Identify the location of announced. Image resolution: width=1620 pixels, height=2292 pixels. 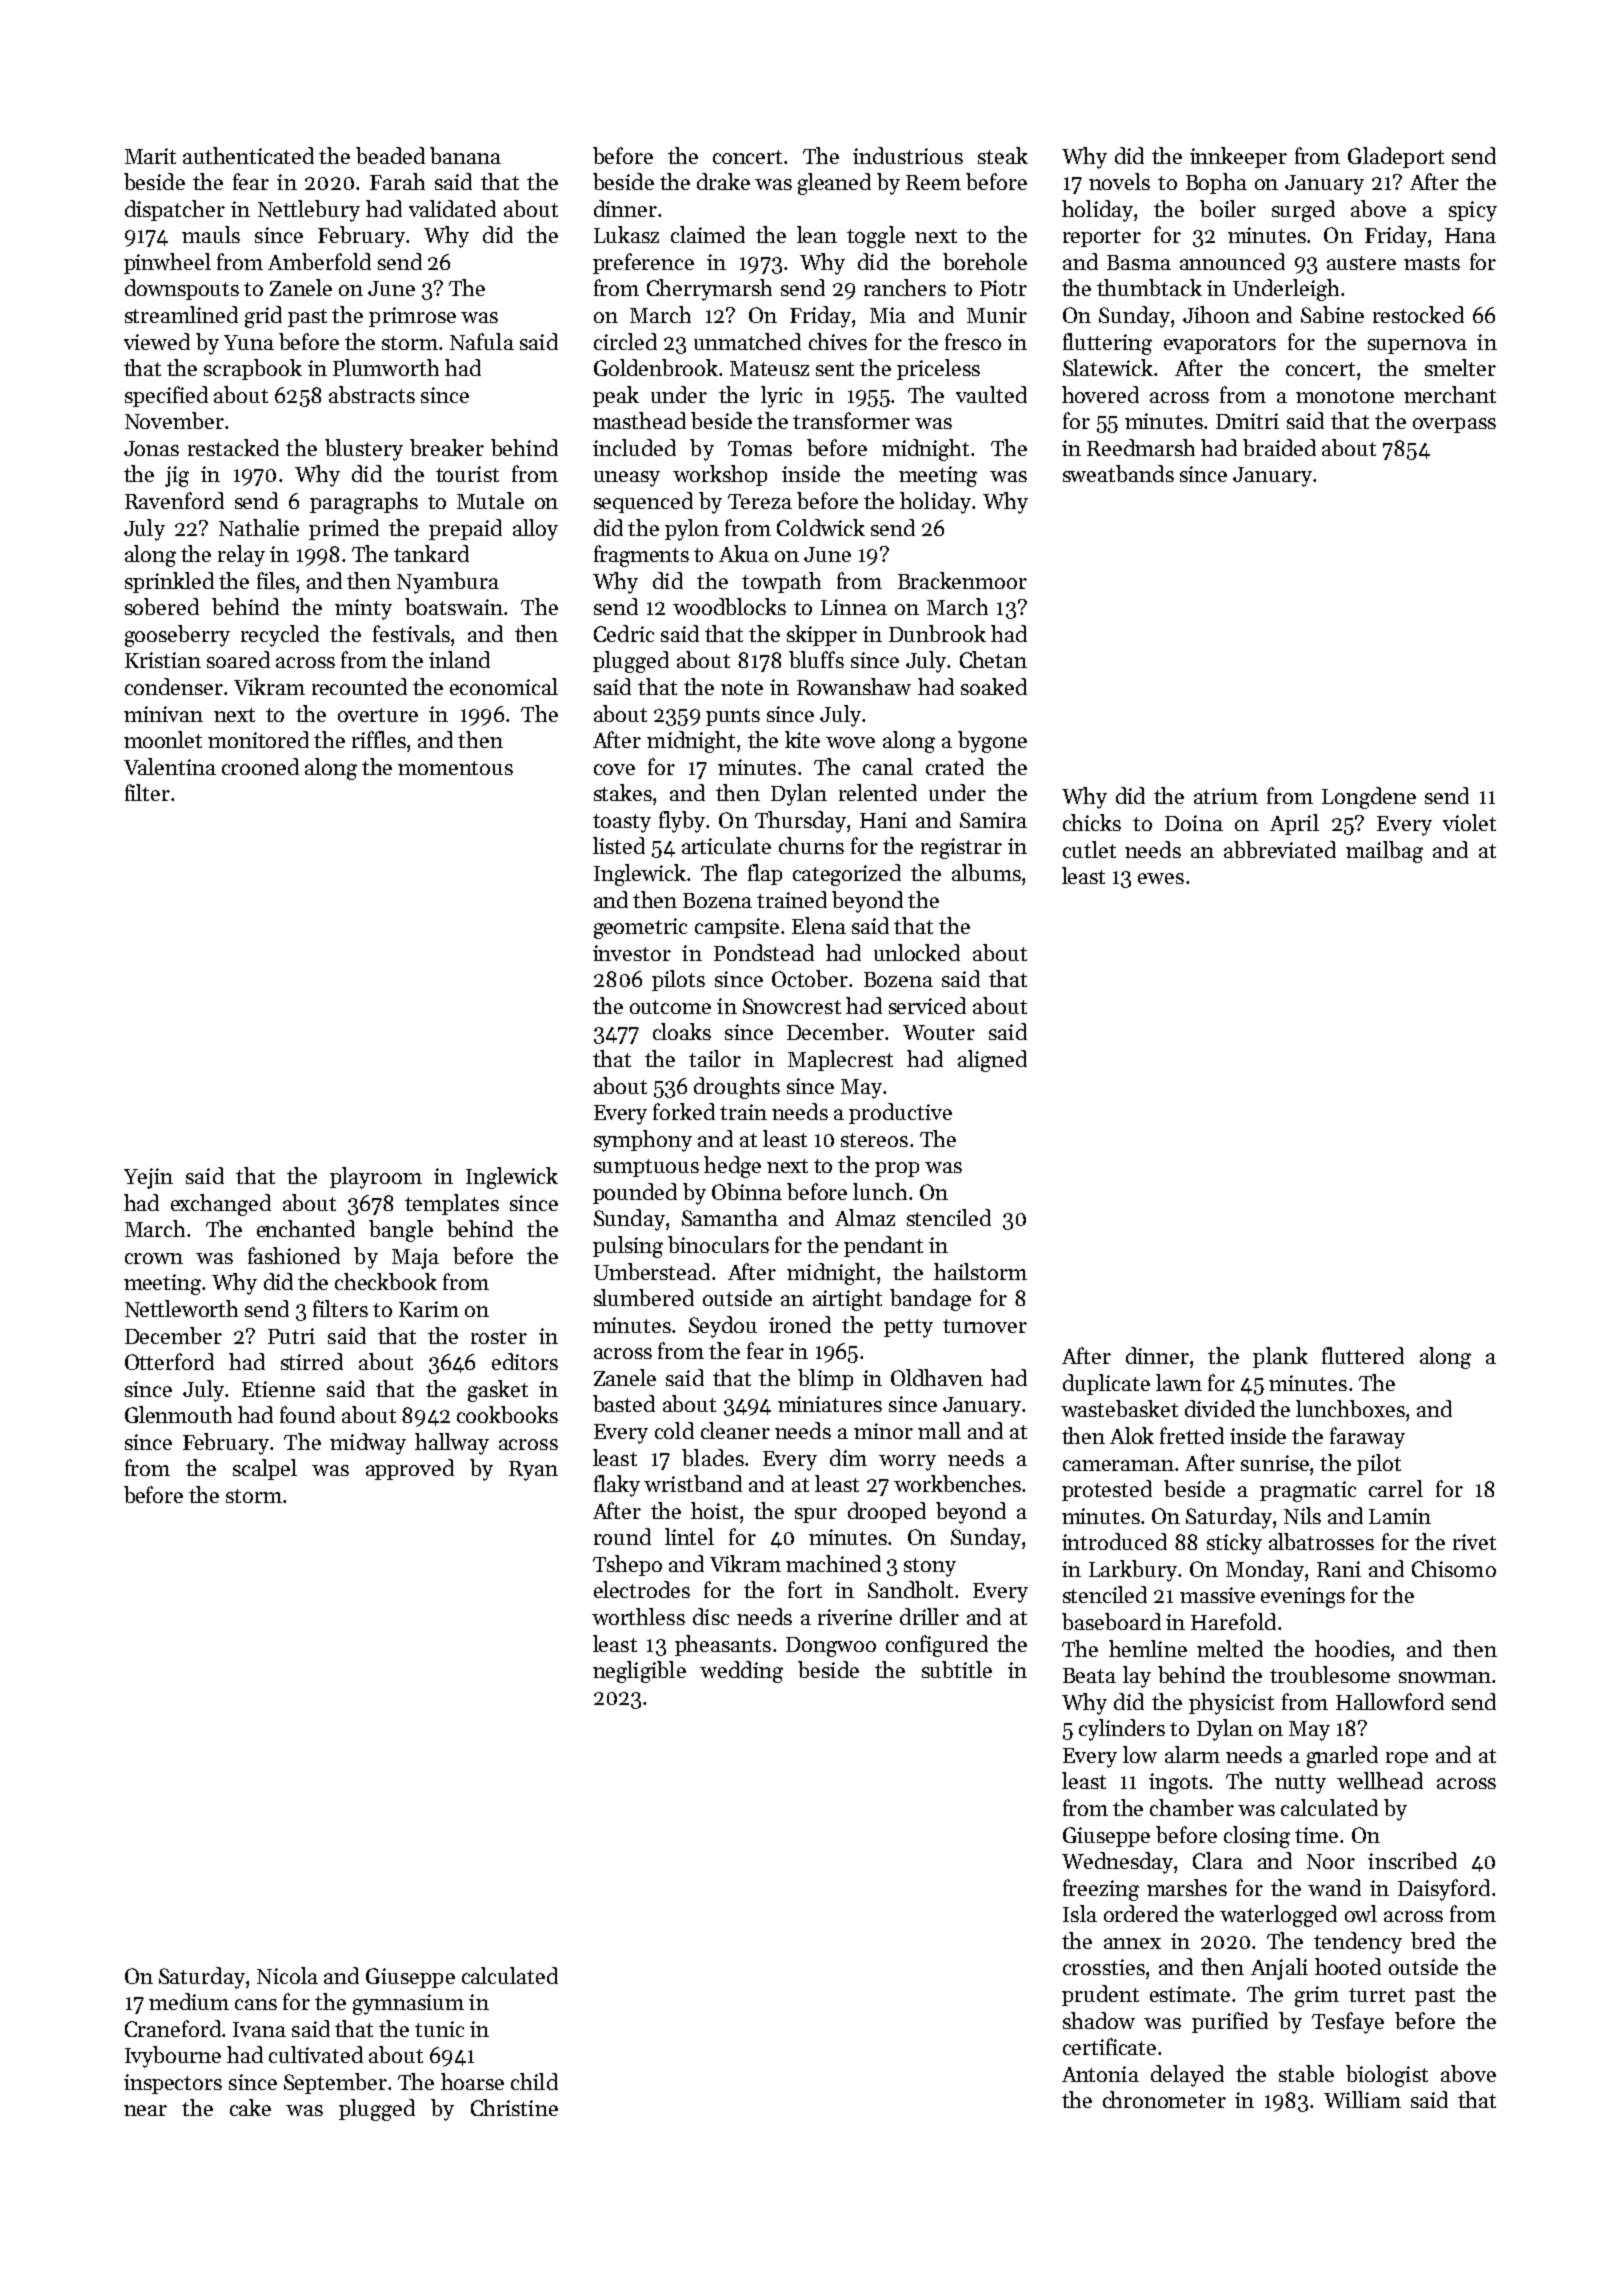
(1232, 261).
